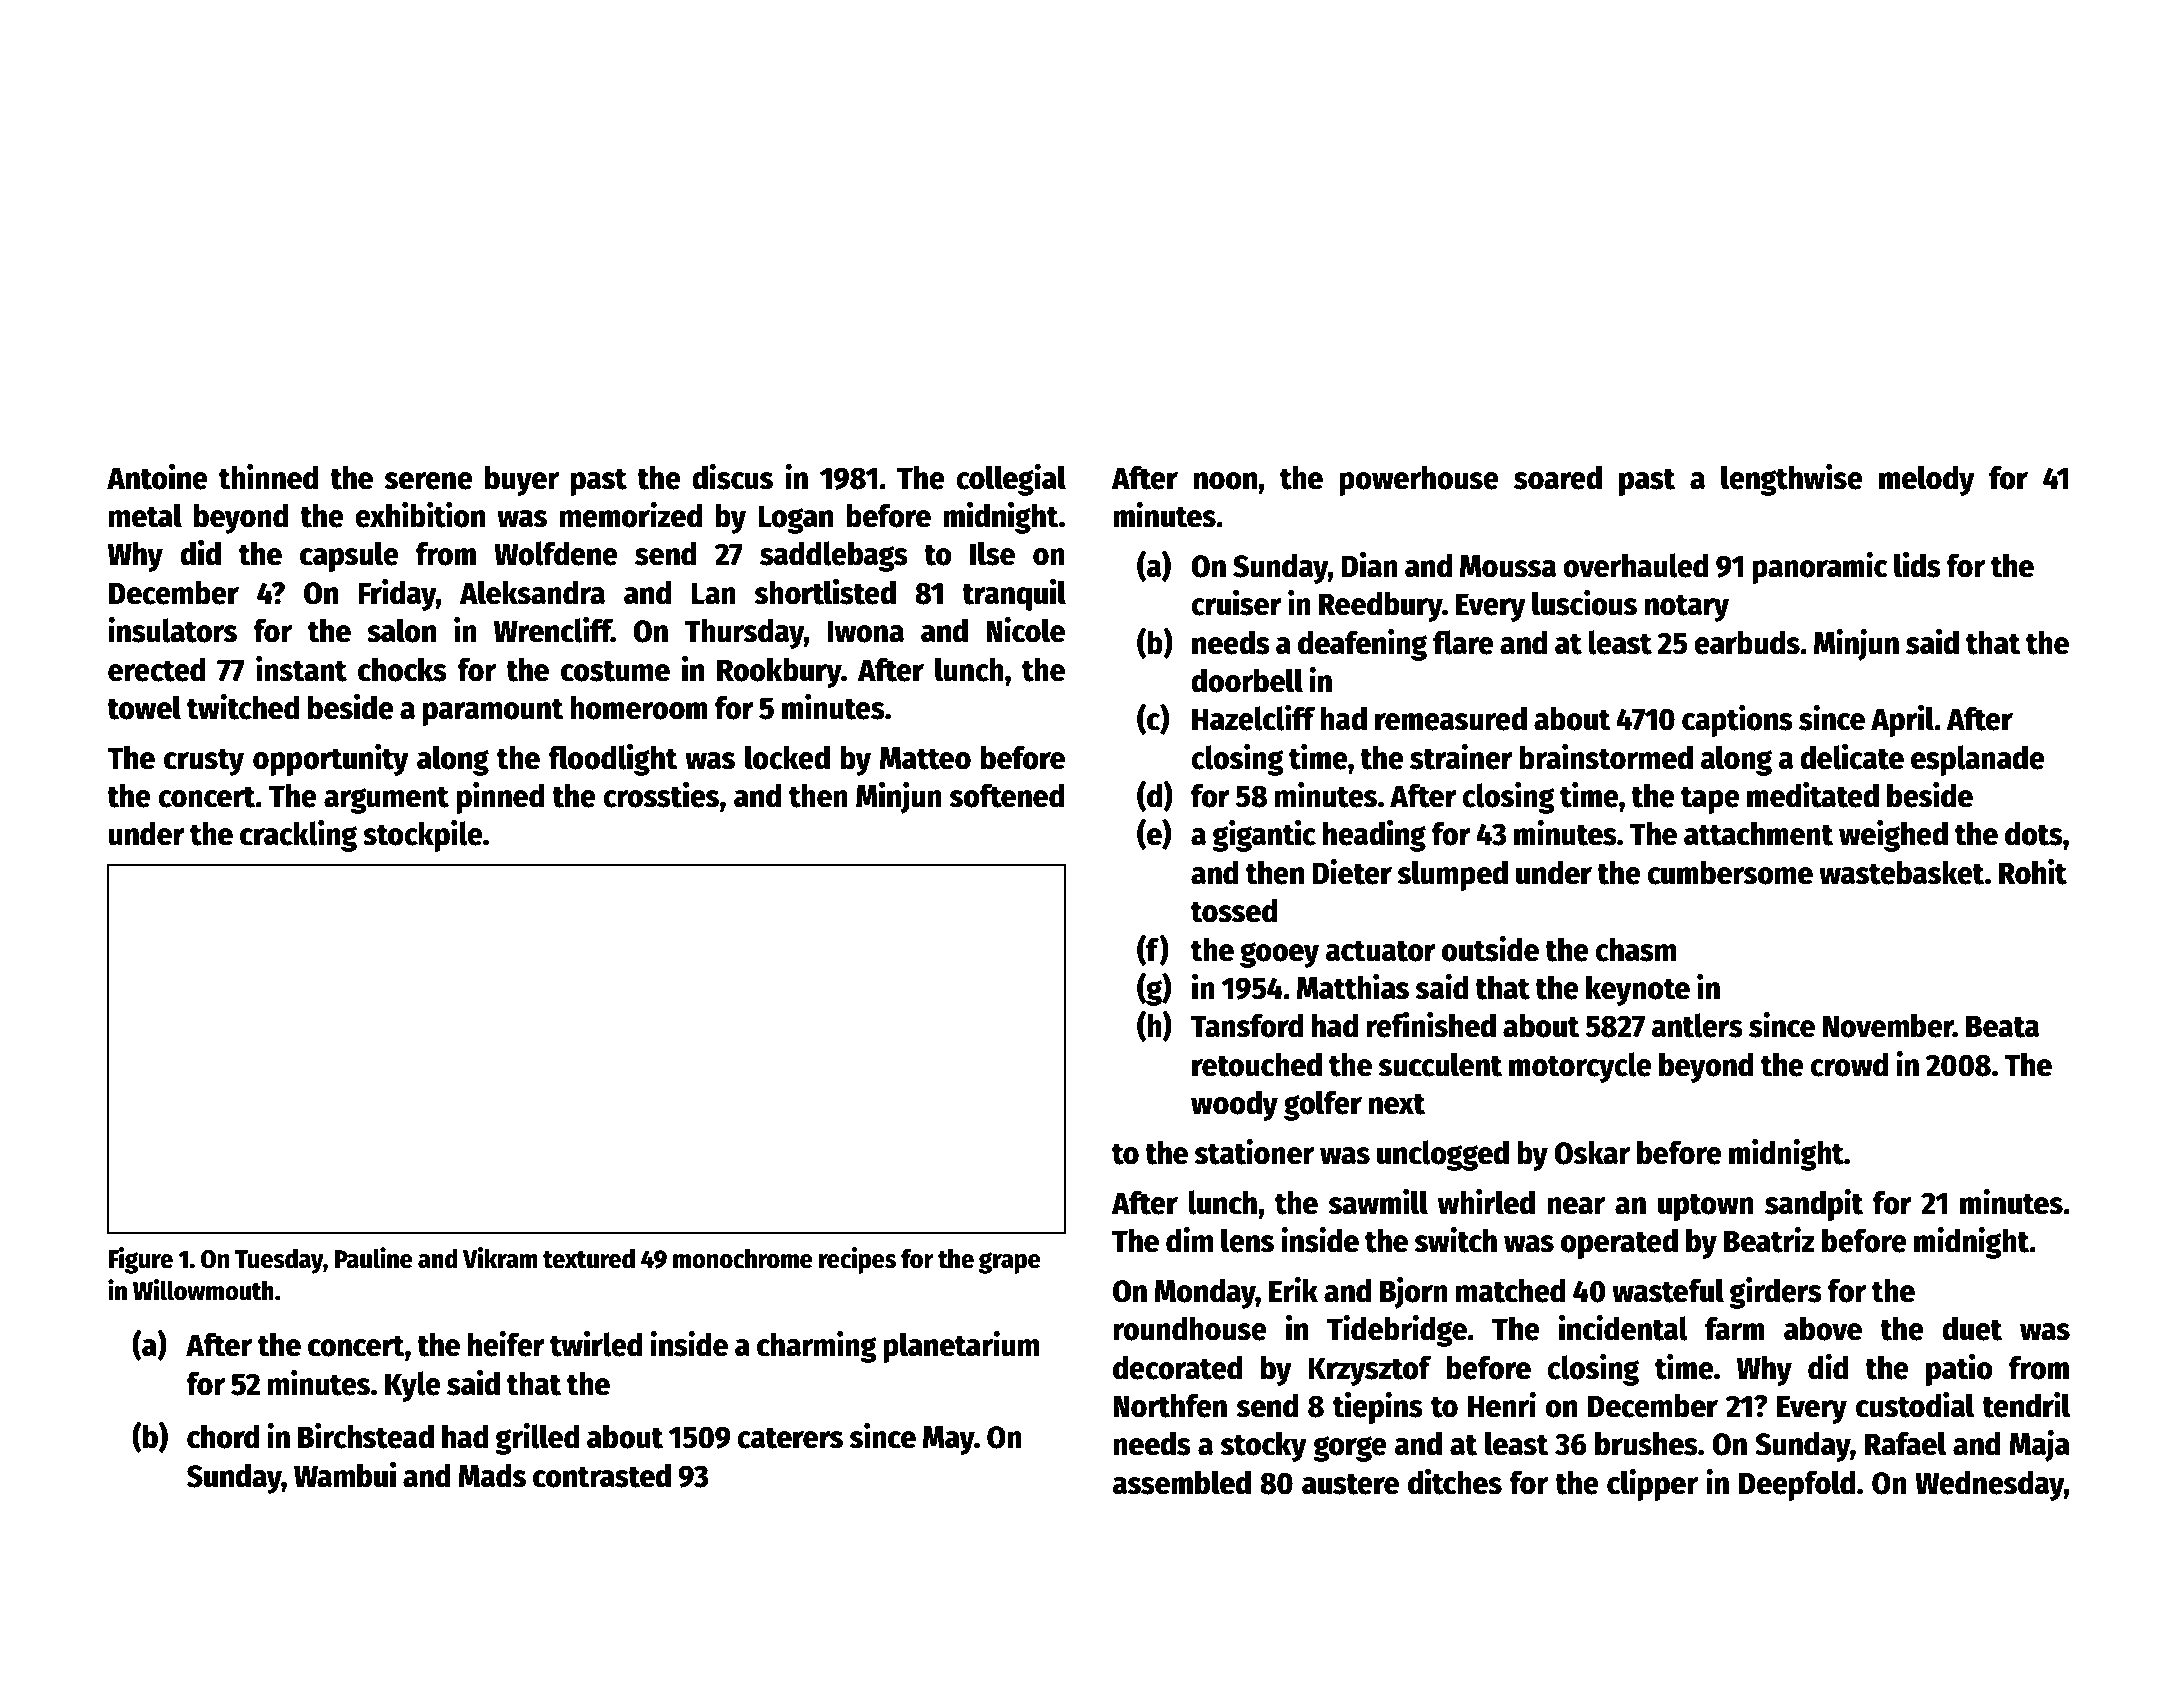 This page has height=1683, width=2178. I want to click on May, so click(949, 1440).
